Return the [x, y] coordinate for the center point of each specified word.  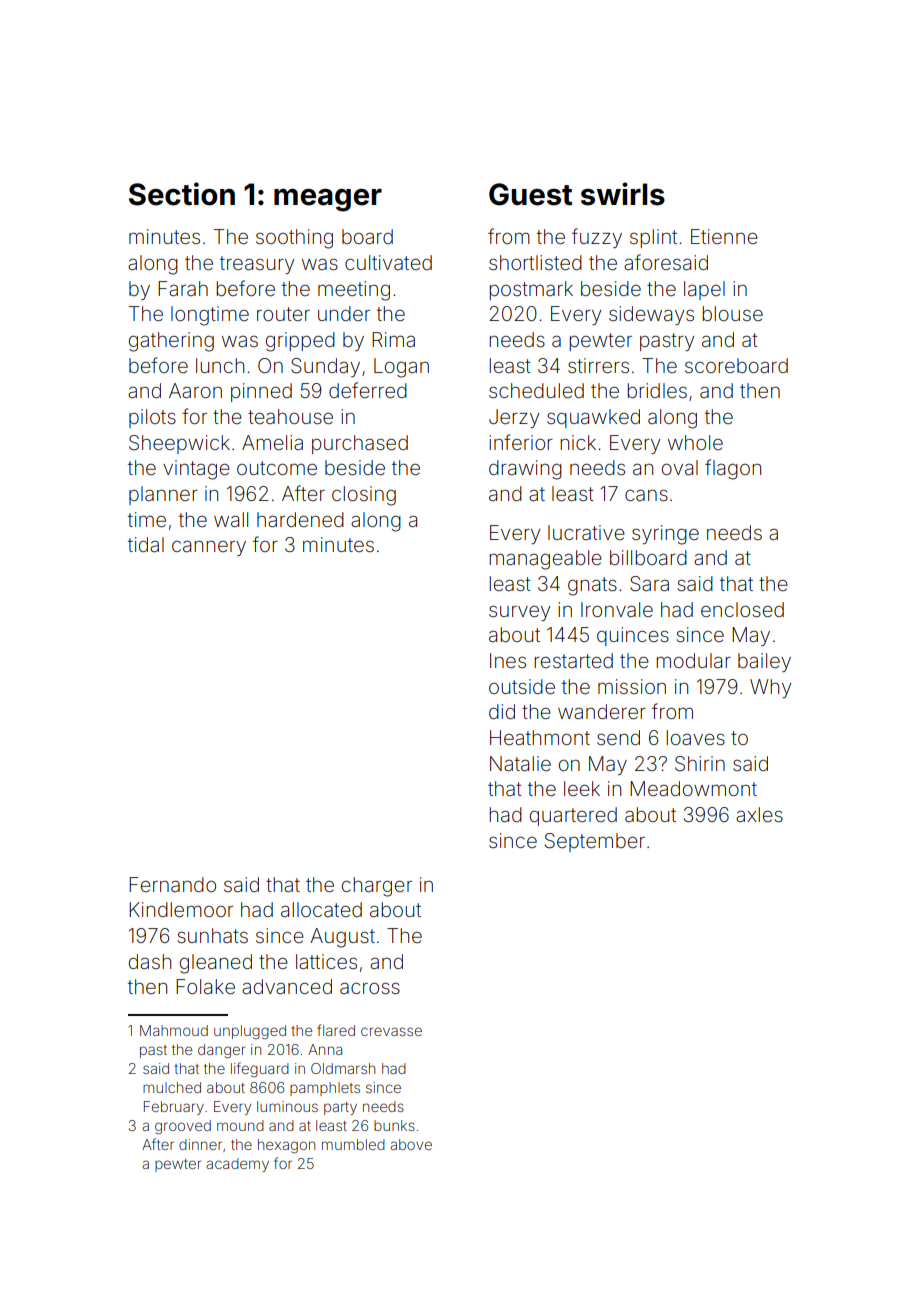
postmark [531, 290]
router [283, 314]
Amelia [272, 442]
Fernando [172, 884]
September [595, 842]
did [502, 711]
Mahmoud [174, 1030]
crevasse [391, 1031]
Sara [649, 584]
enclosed [742, 609]
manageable [546, 560]
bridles [657, 390]
